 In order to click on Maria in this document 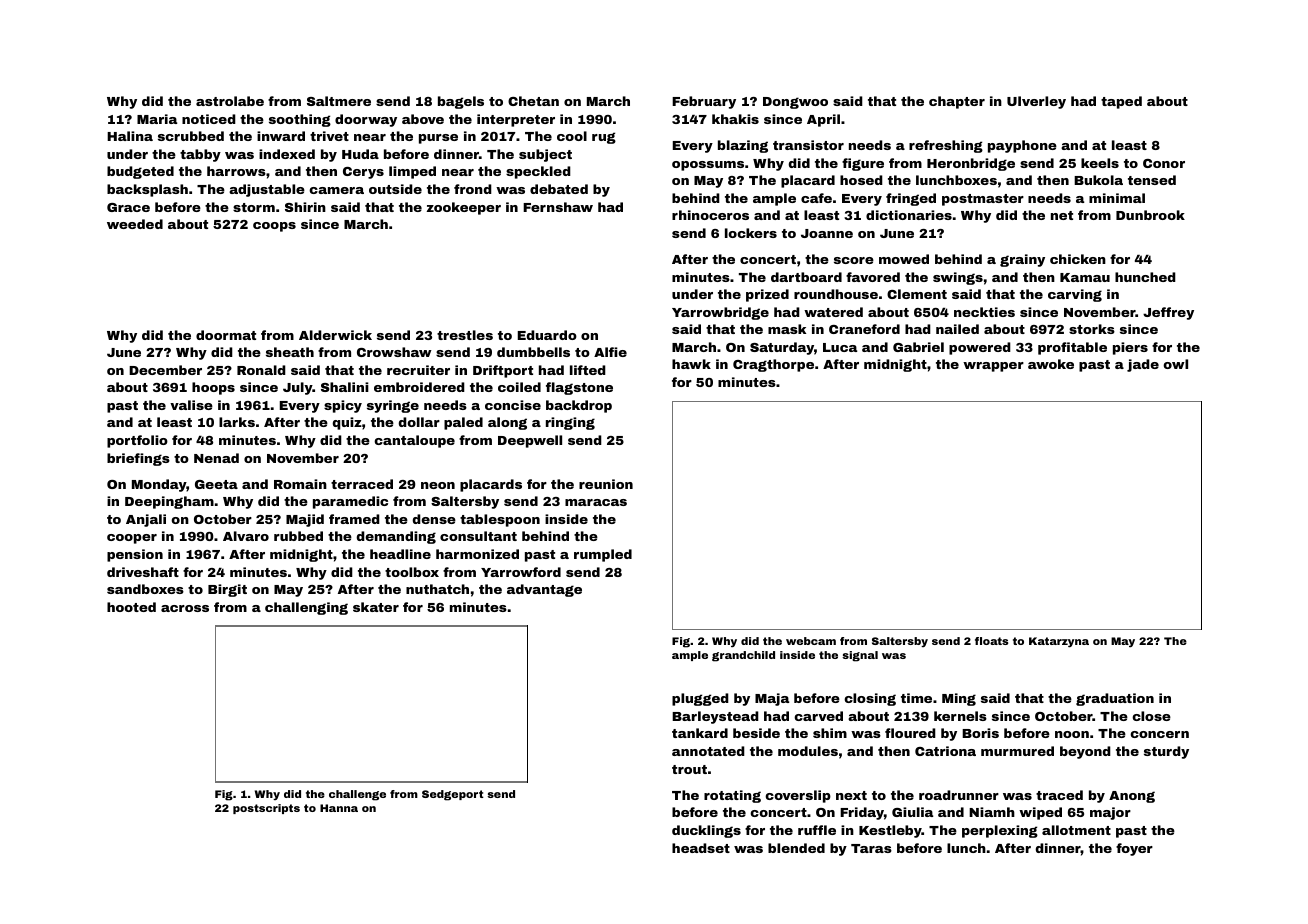, I will do `click(157, 119)`.
